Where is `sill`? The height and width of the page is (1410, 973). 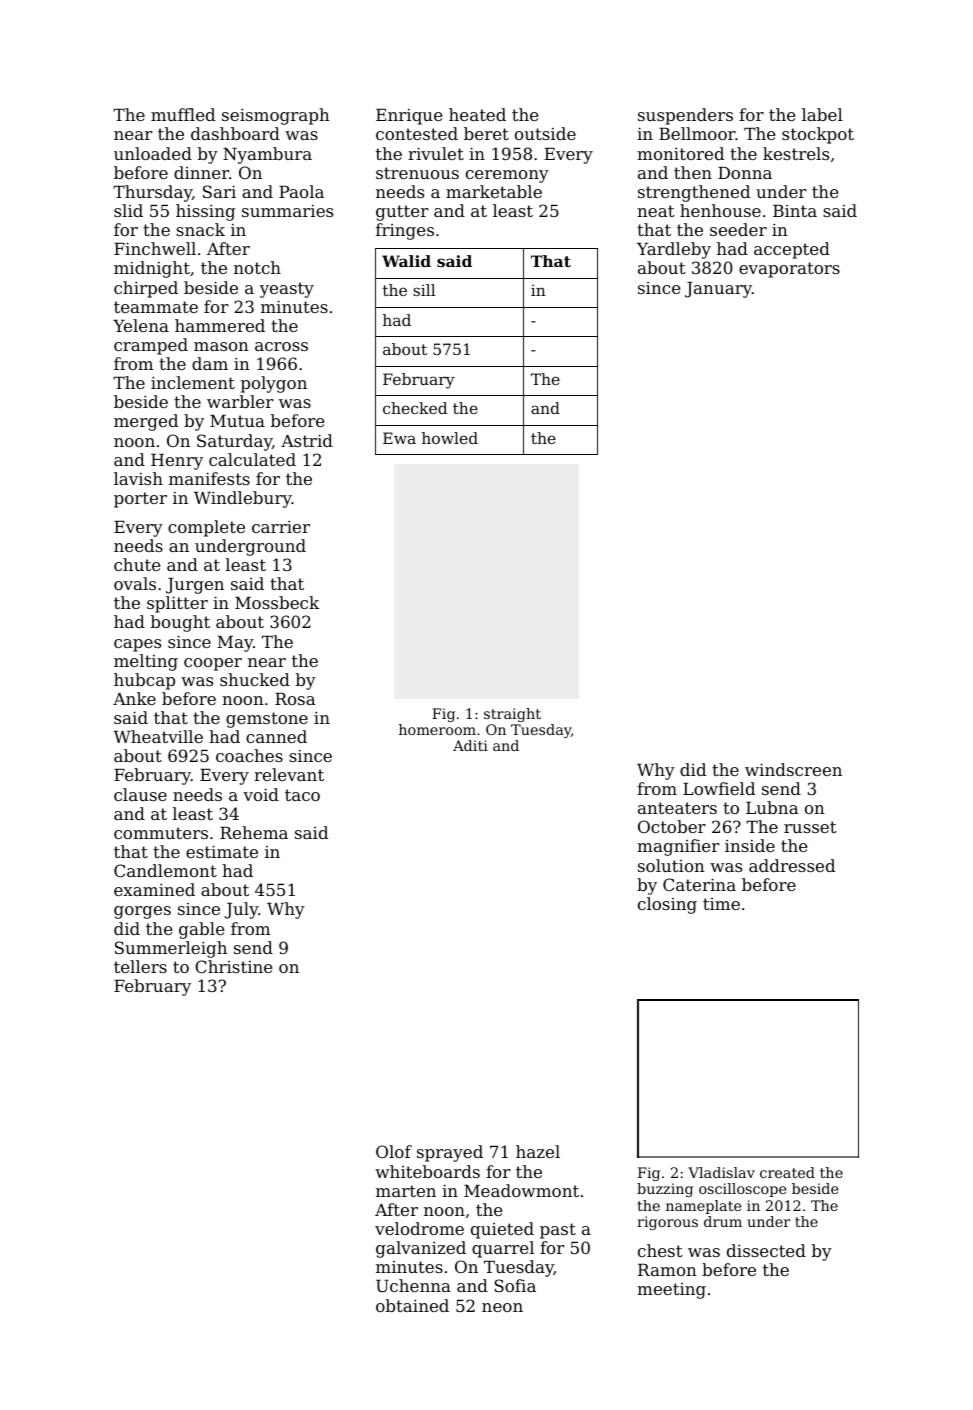
sill is located at coordinates (424, 290).
